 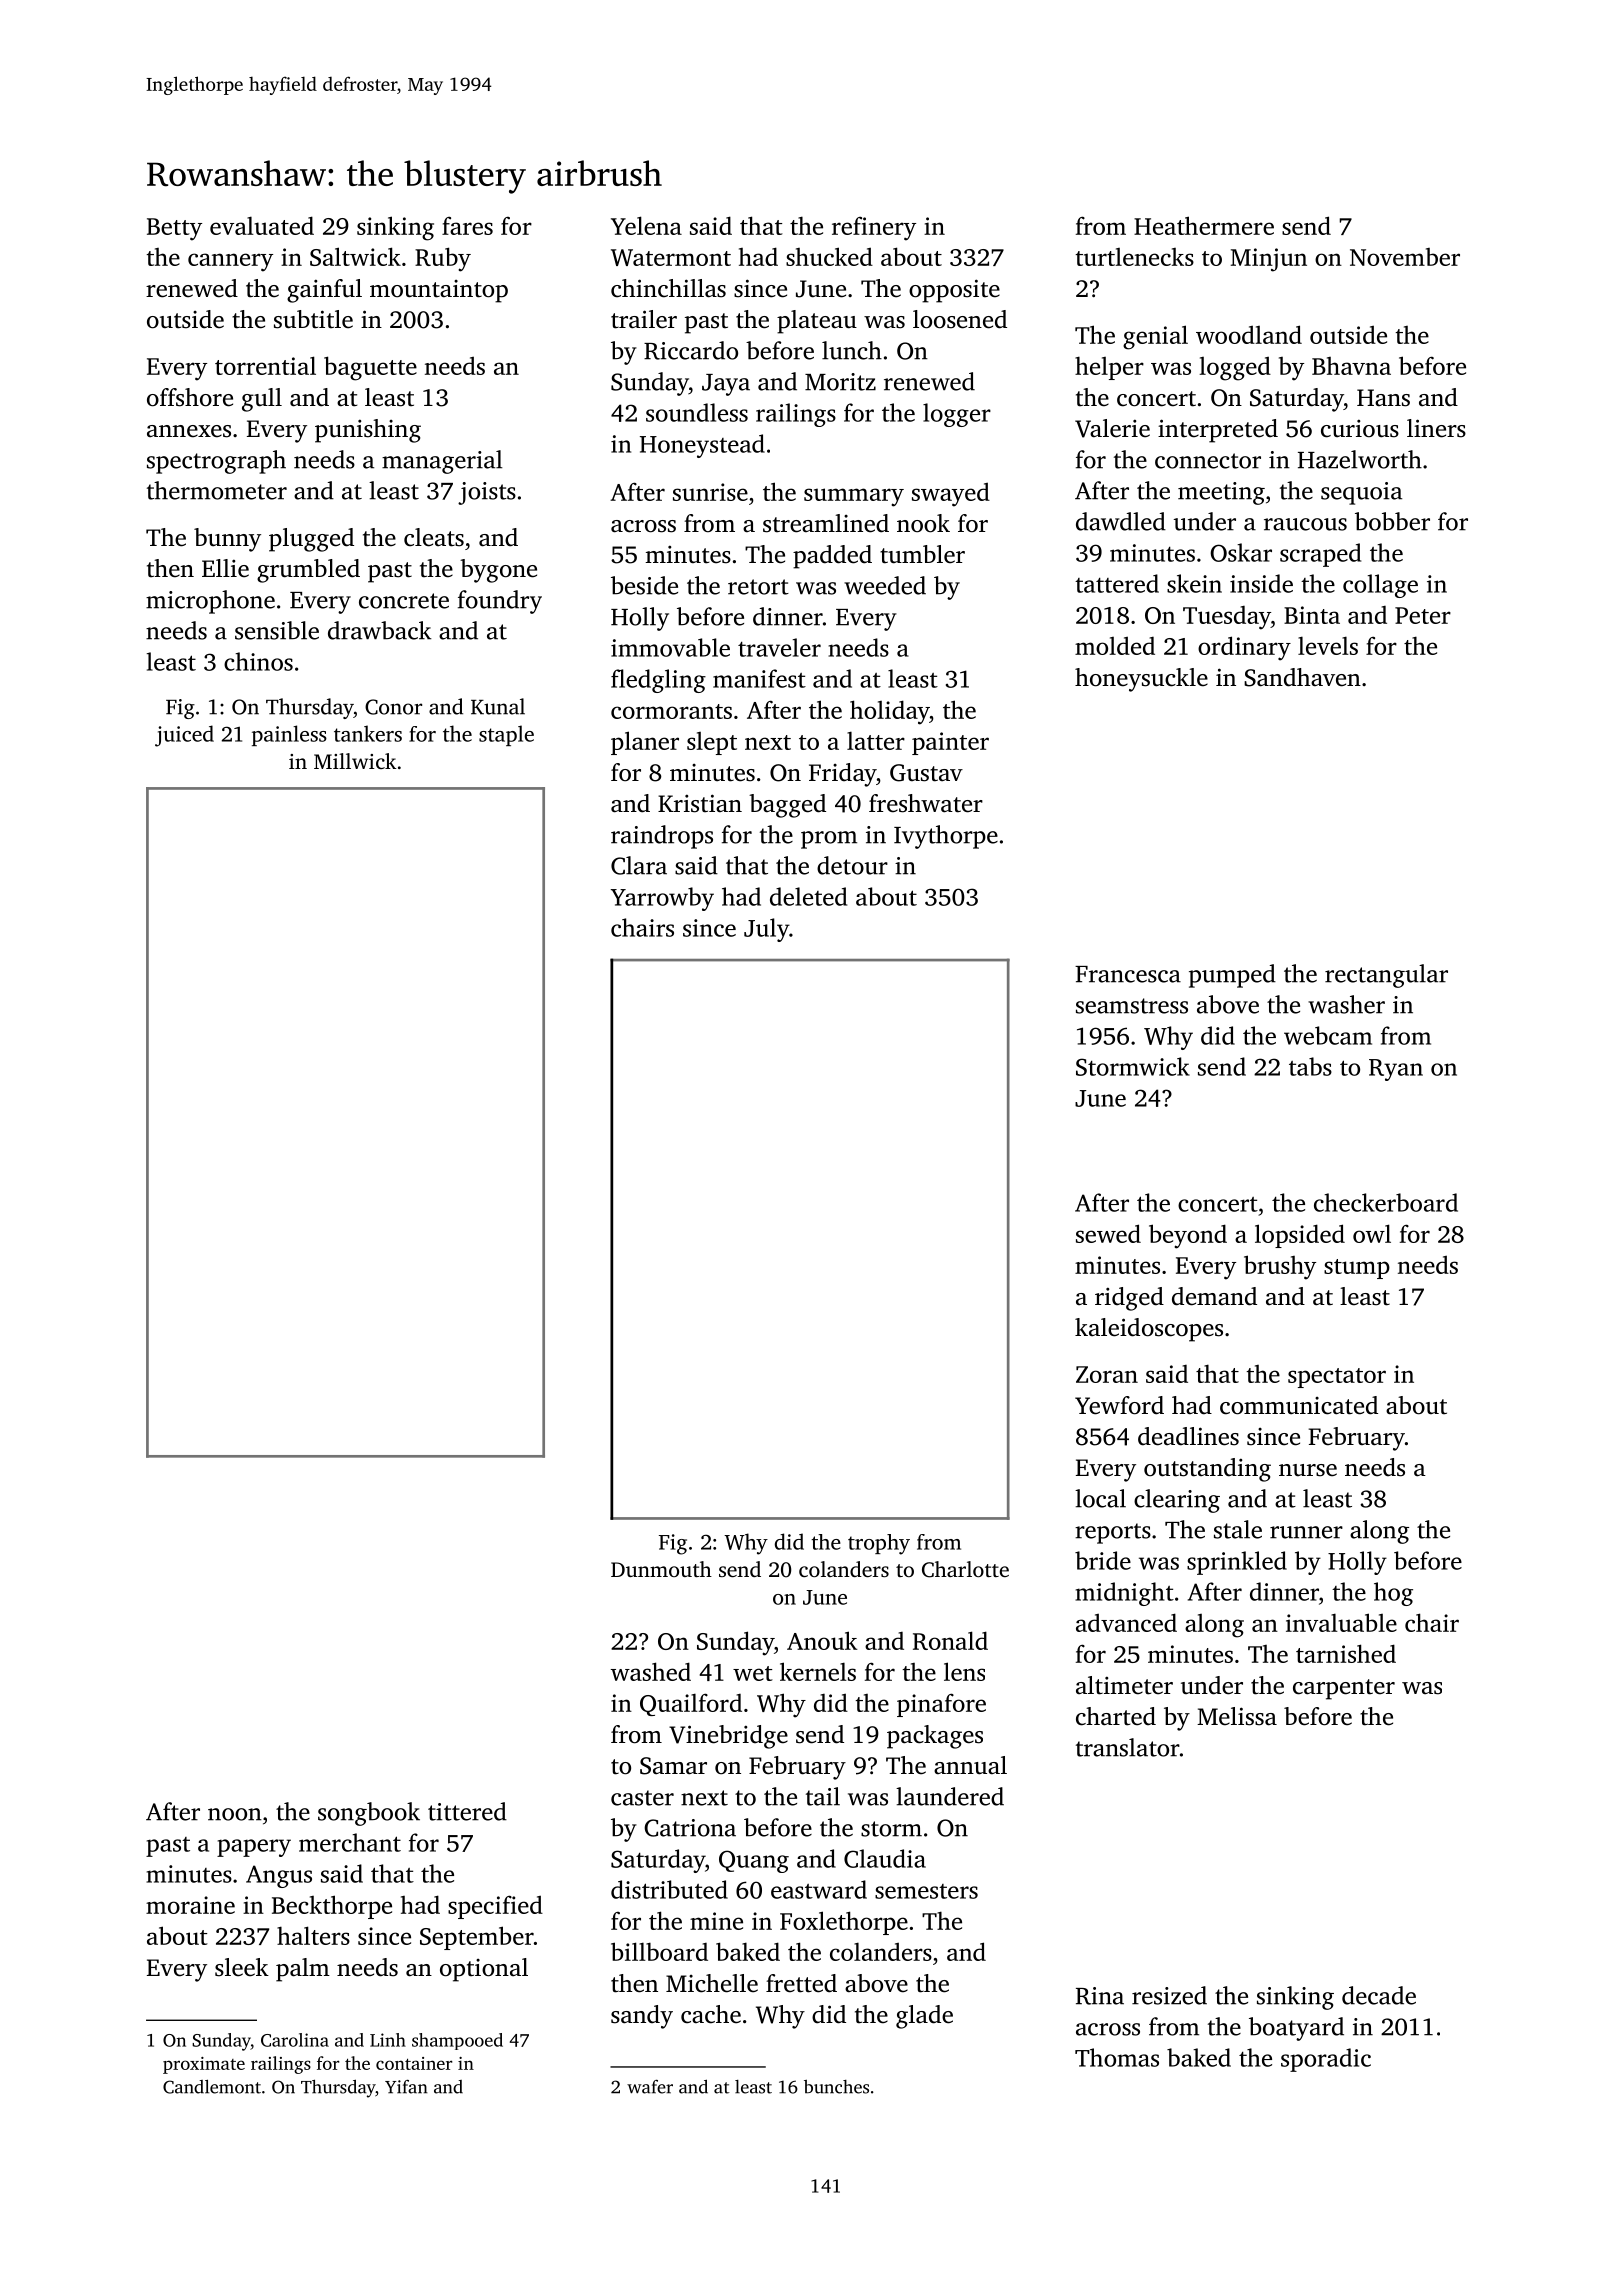 What do you see at coordinates (661, 1569) in the screenshot?
I see `Dunmouth` at bounding box center [661, 1569].
